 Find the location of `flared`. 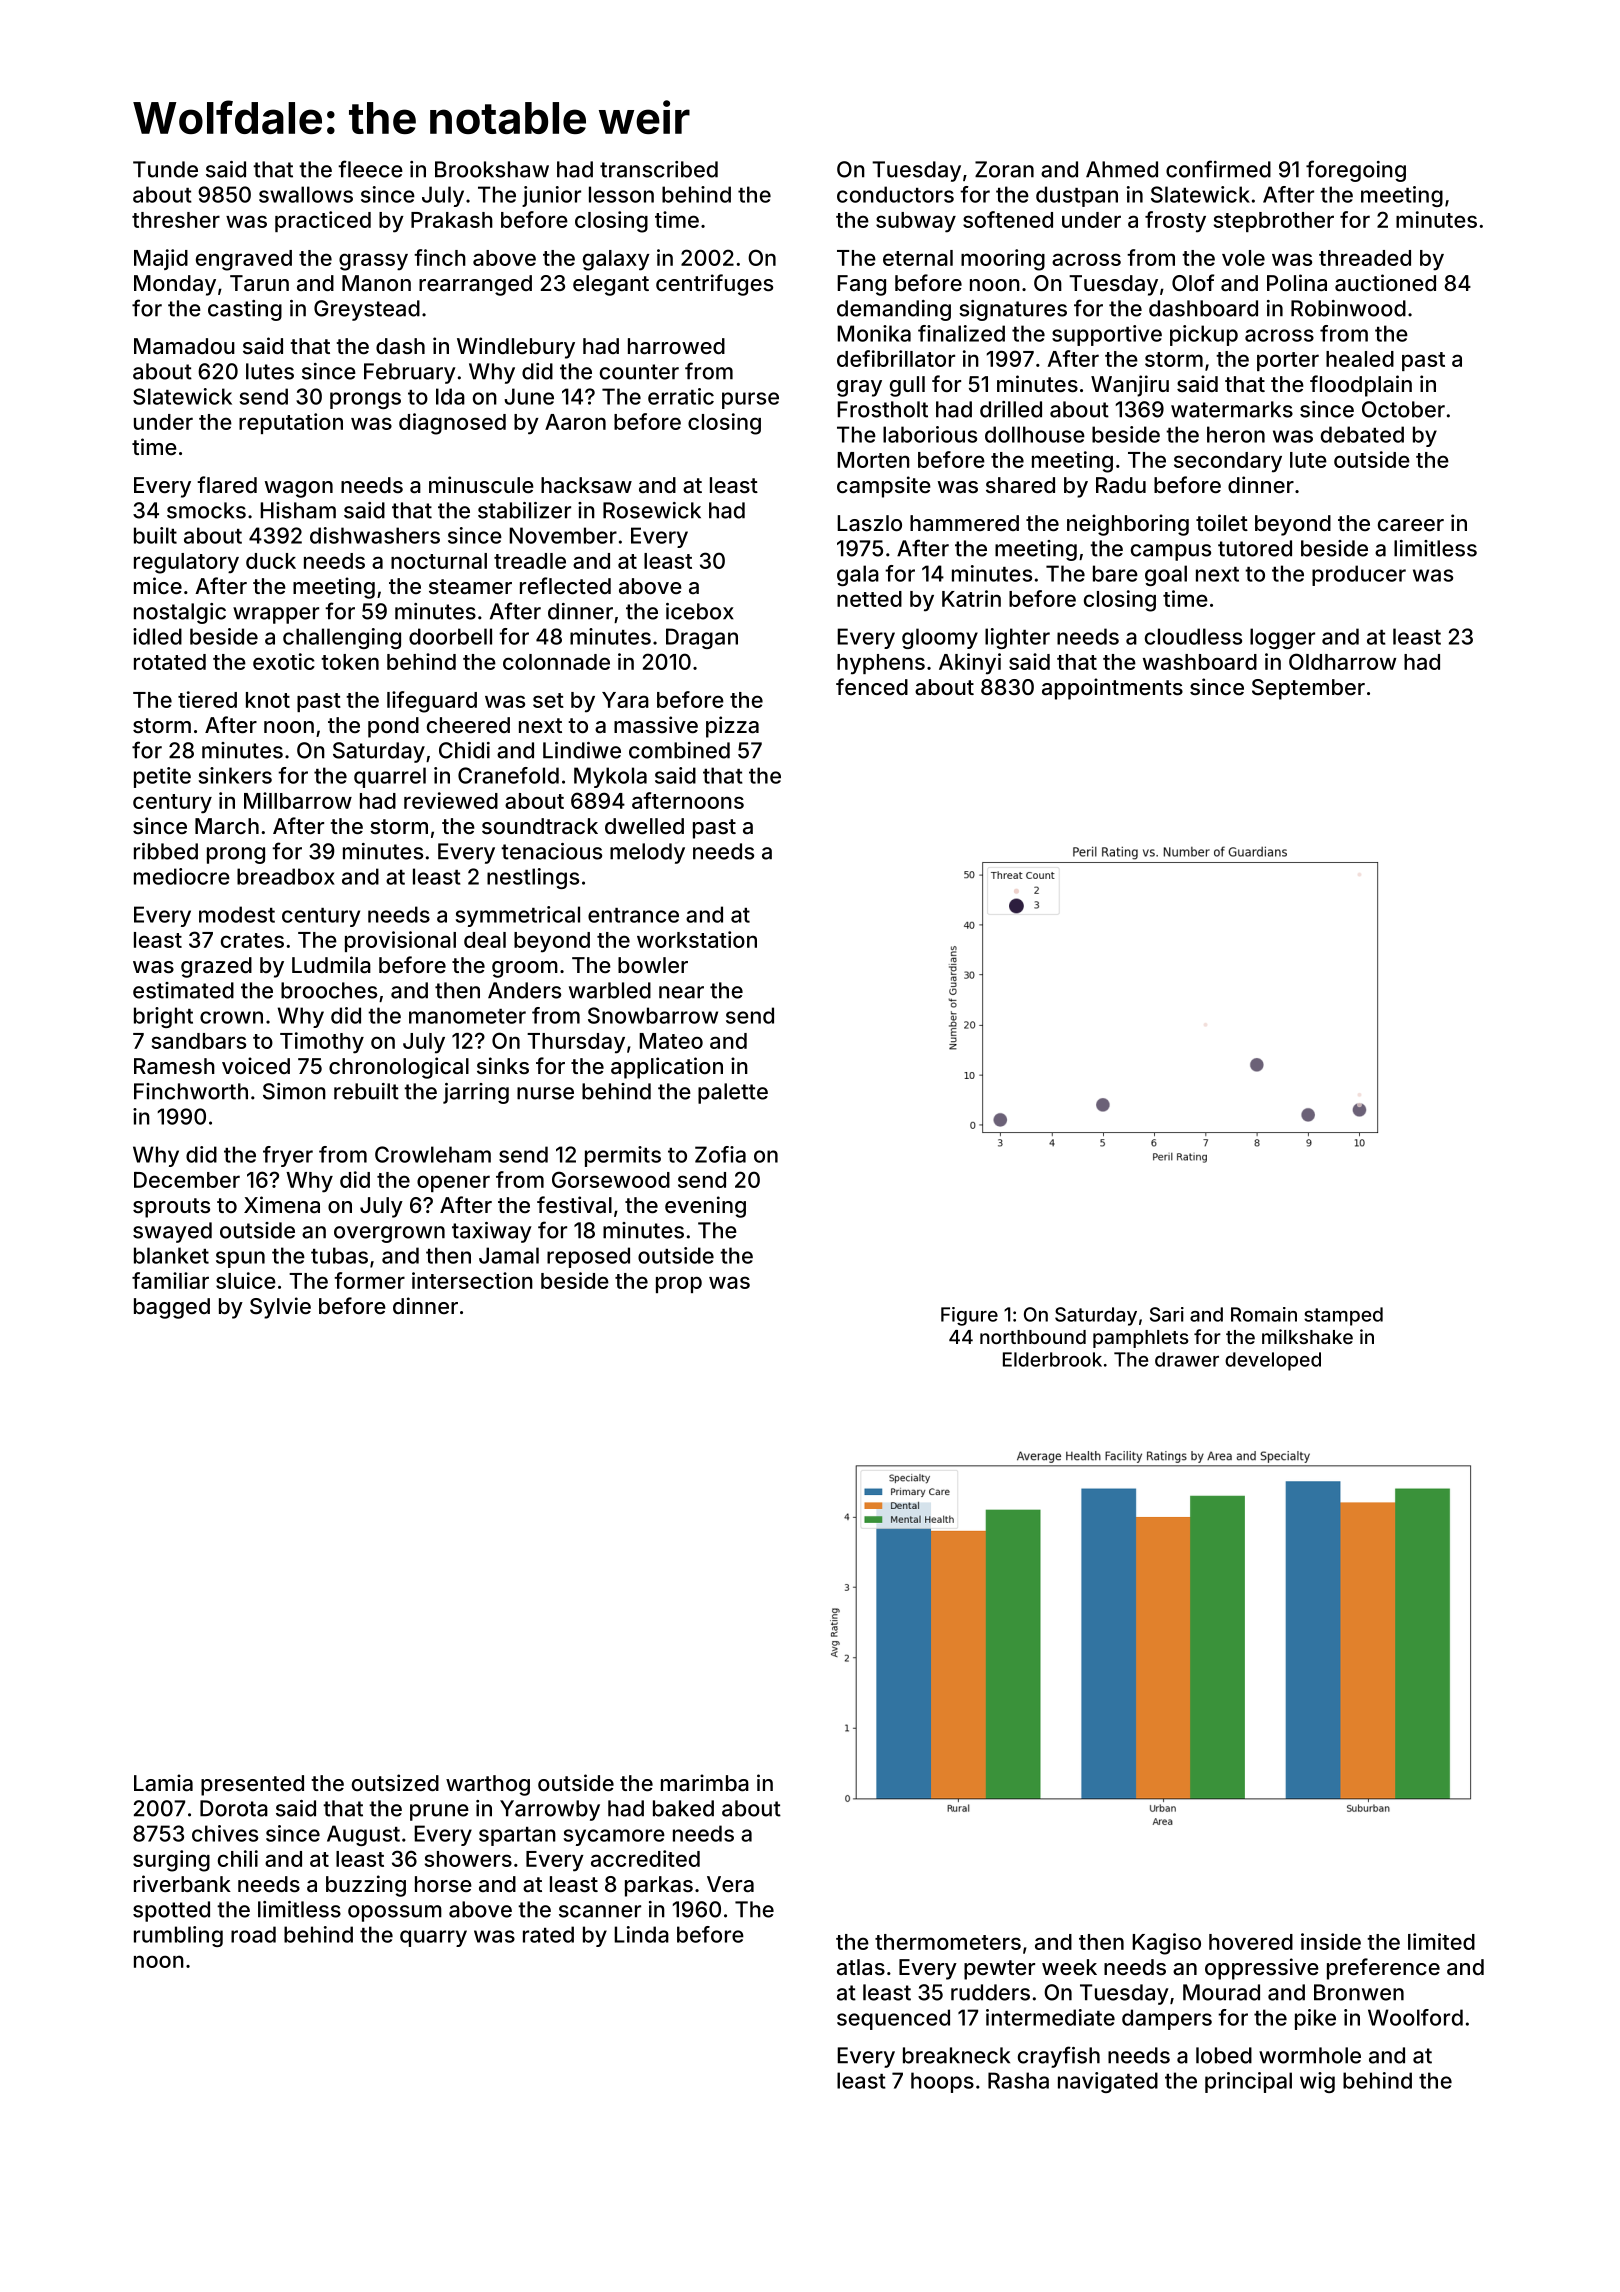

flared is located at coordinates (227, 485).
